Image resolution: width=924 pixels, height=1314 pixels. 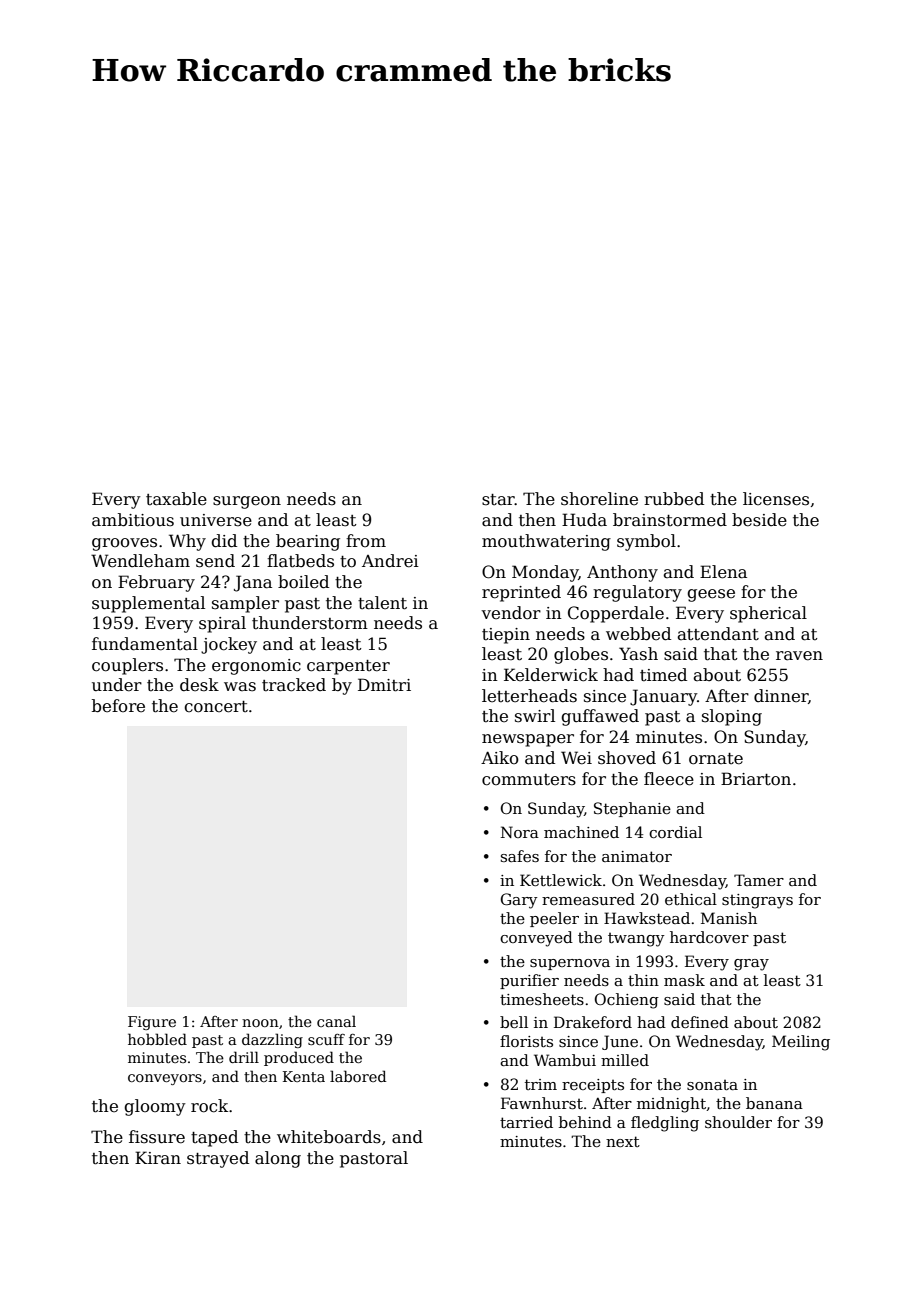 I want to click on behind, so click(x=585, y=1122).
